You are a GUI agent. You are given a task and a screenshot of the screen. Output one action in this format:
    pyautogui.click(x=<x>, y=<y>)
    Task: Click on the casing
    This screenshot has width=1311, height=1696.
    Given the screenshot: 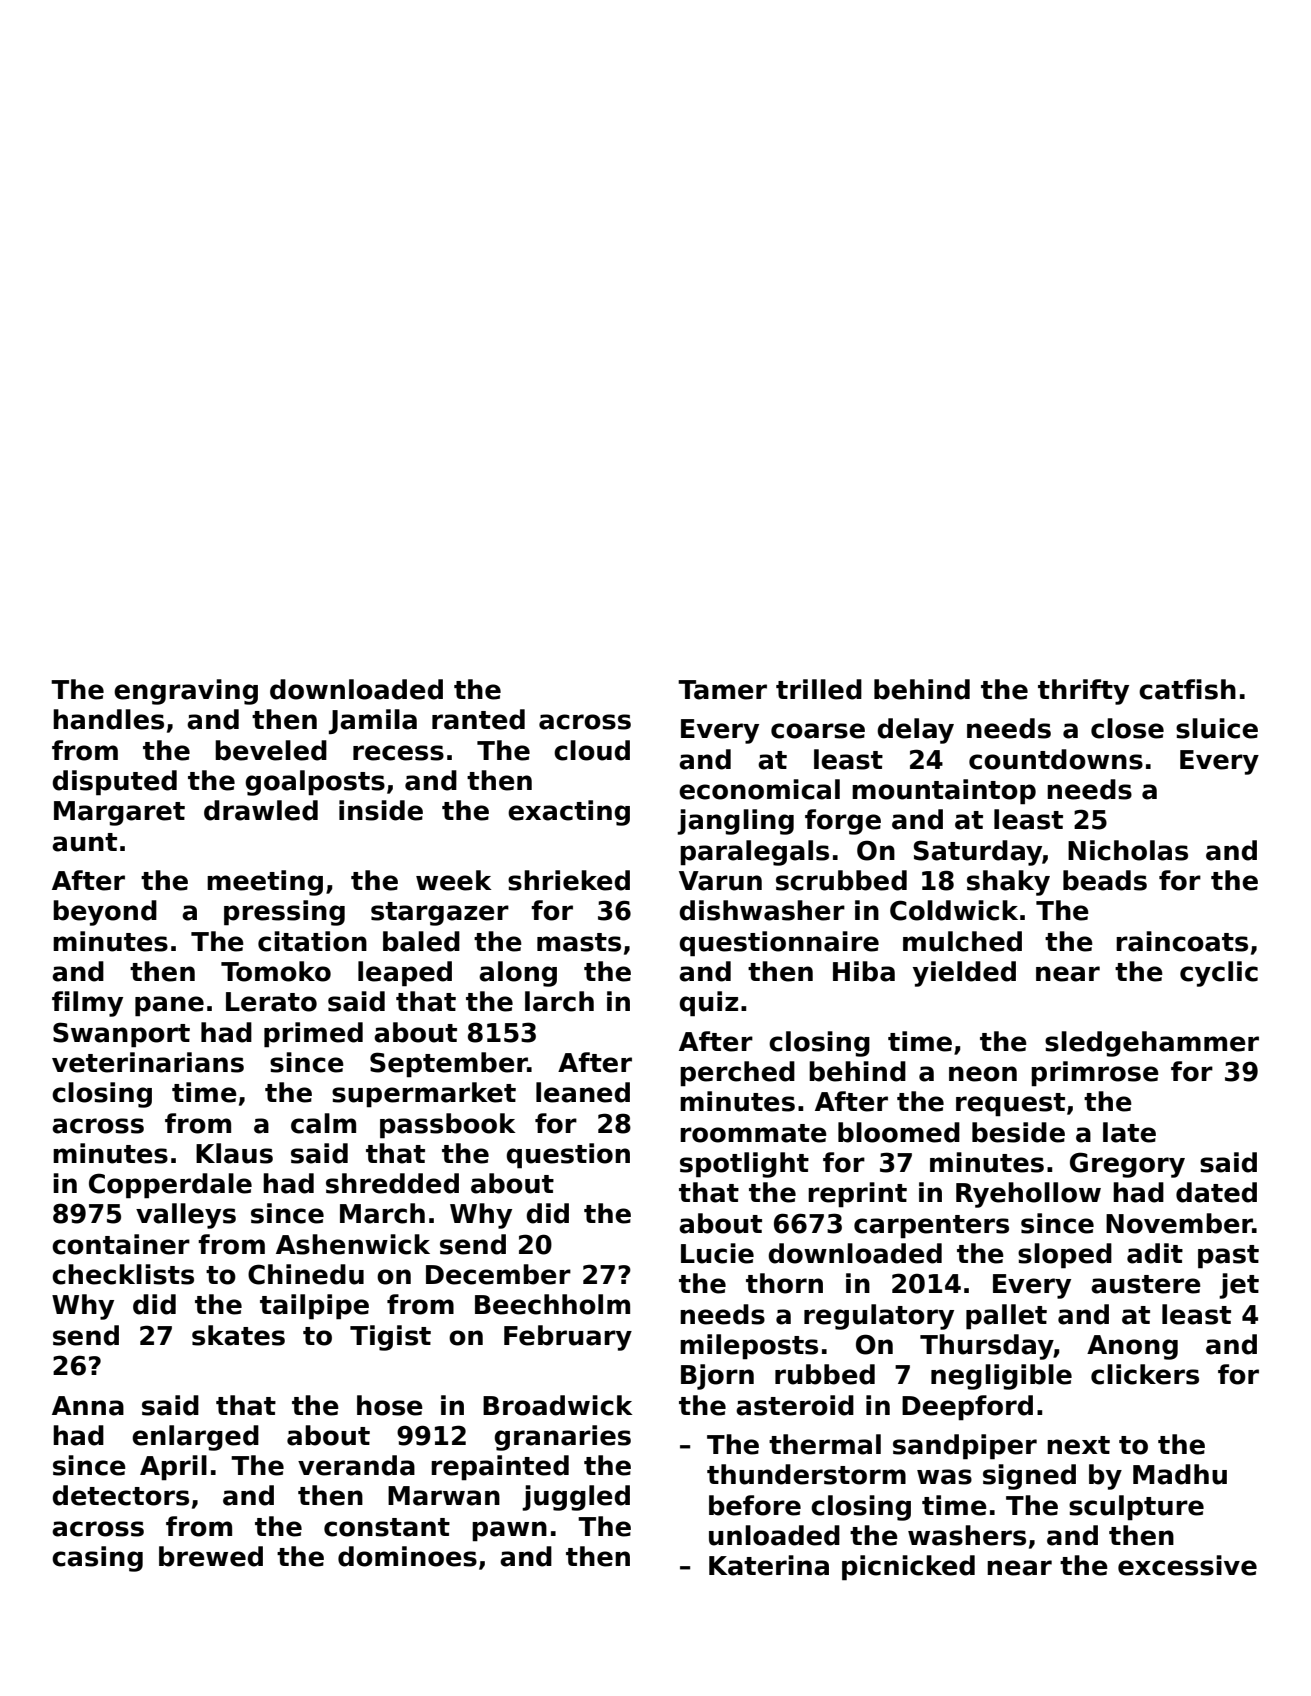 What is the action you would take?
    pyautogui.click(x=97, y=1559)
